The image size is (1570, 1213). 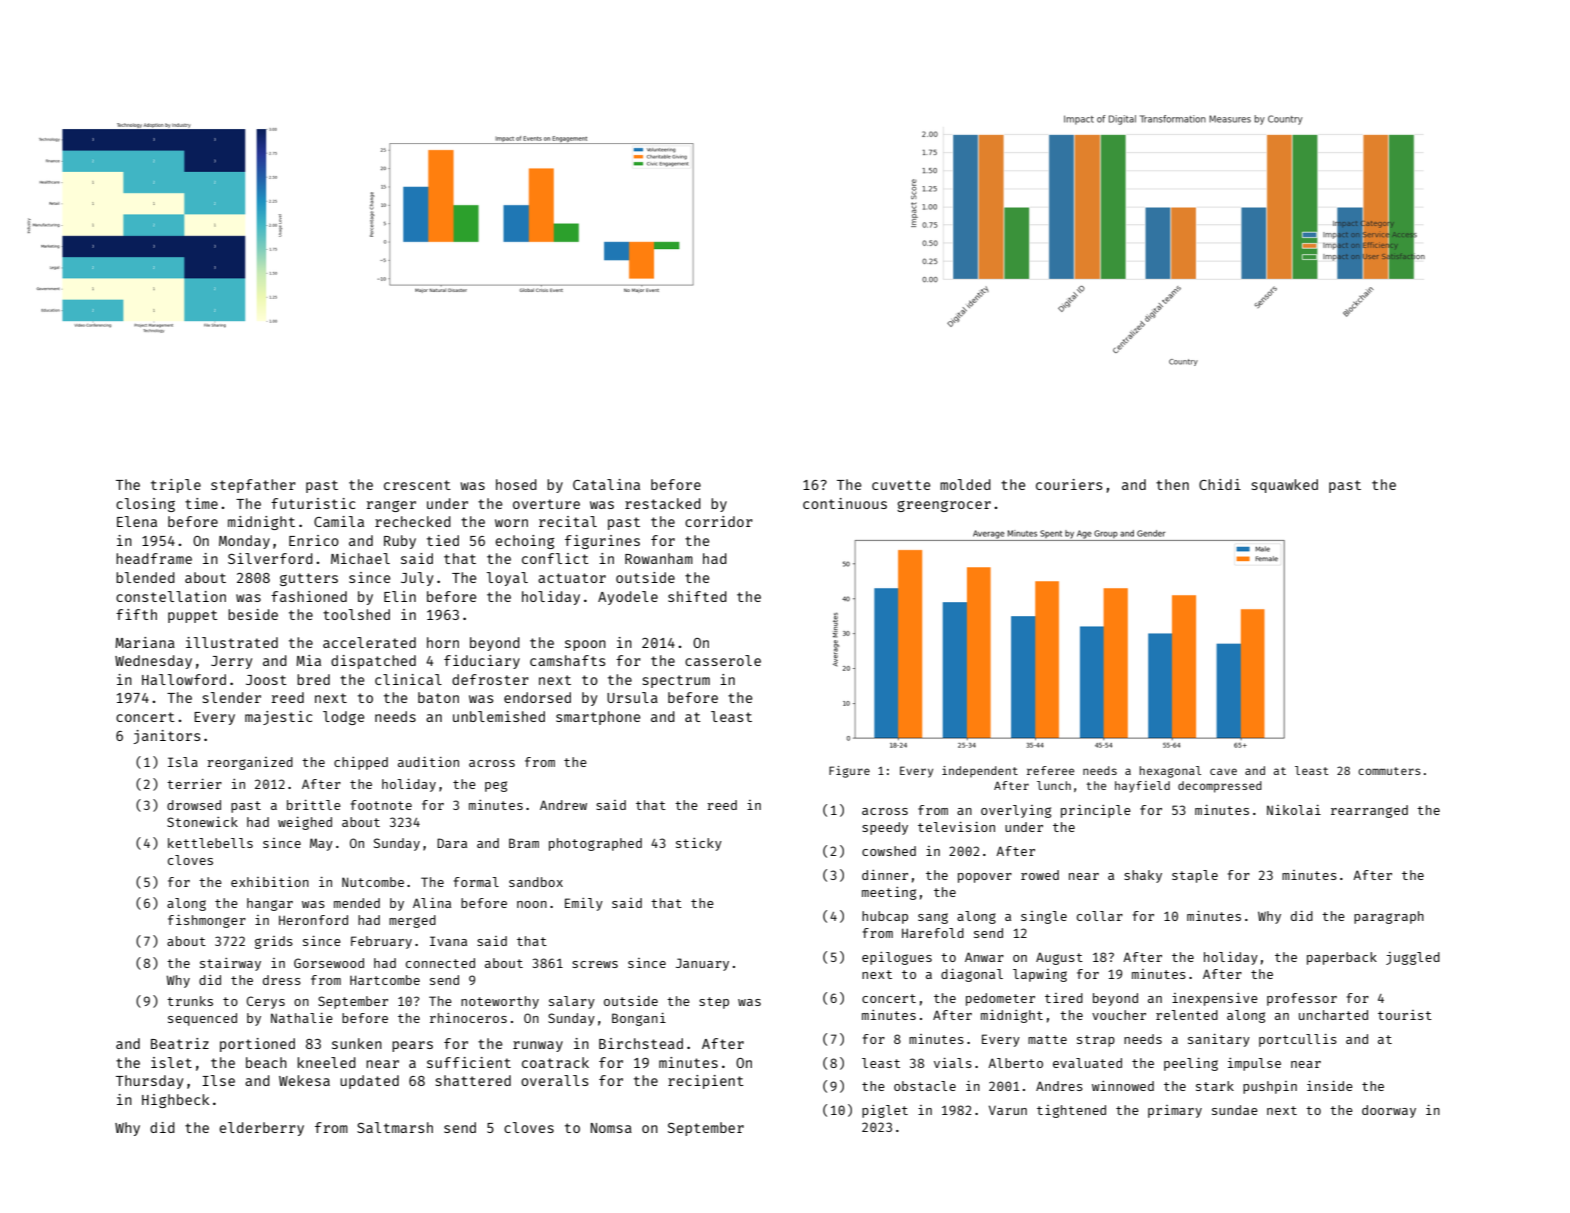 What do you see at coordinates (1215, 999) in the screenshot?
I see `inexpensive` at bounding box center [1215, 999].
